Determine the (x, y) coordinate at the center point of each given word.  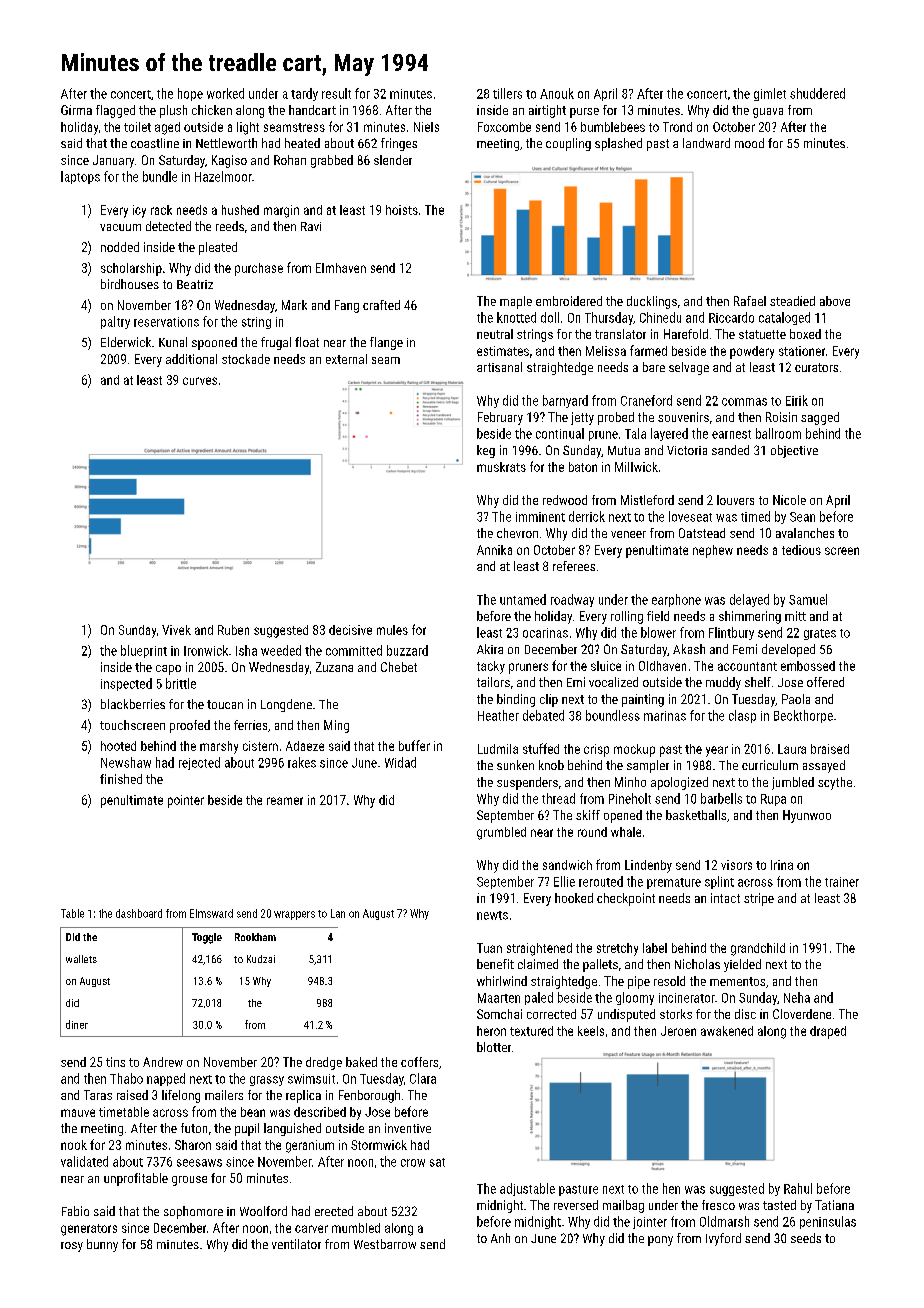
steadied (792, 301)
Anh (500, 1238)
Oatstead (702, 533)
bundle (160, 176)
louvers (735, 500)
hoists (402, 210)
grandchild (758, 949)
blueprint (144, 651)
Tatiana (834, 1205)
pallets (600, 965)
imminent (540, 517)
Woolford (263, 1211)
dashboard (139, 913)
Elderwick (126, 342)
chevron (517, 533)
